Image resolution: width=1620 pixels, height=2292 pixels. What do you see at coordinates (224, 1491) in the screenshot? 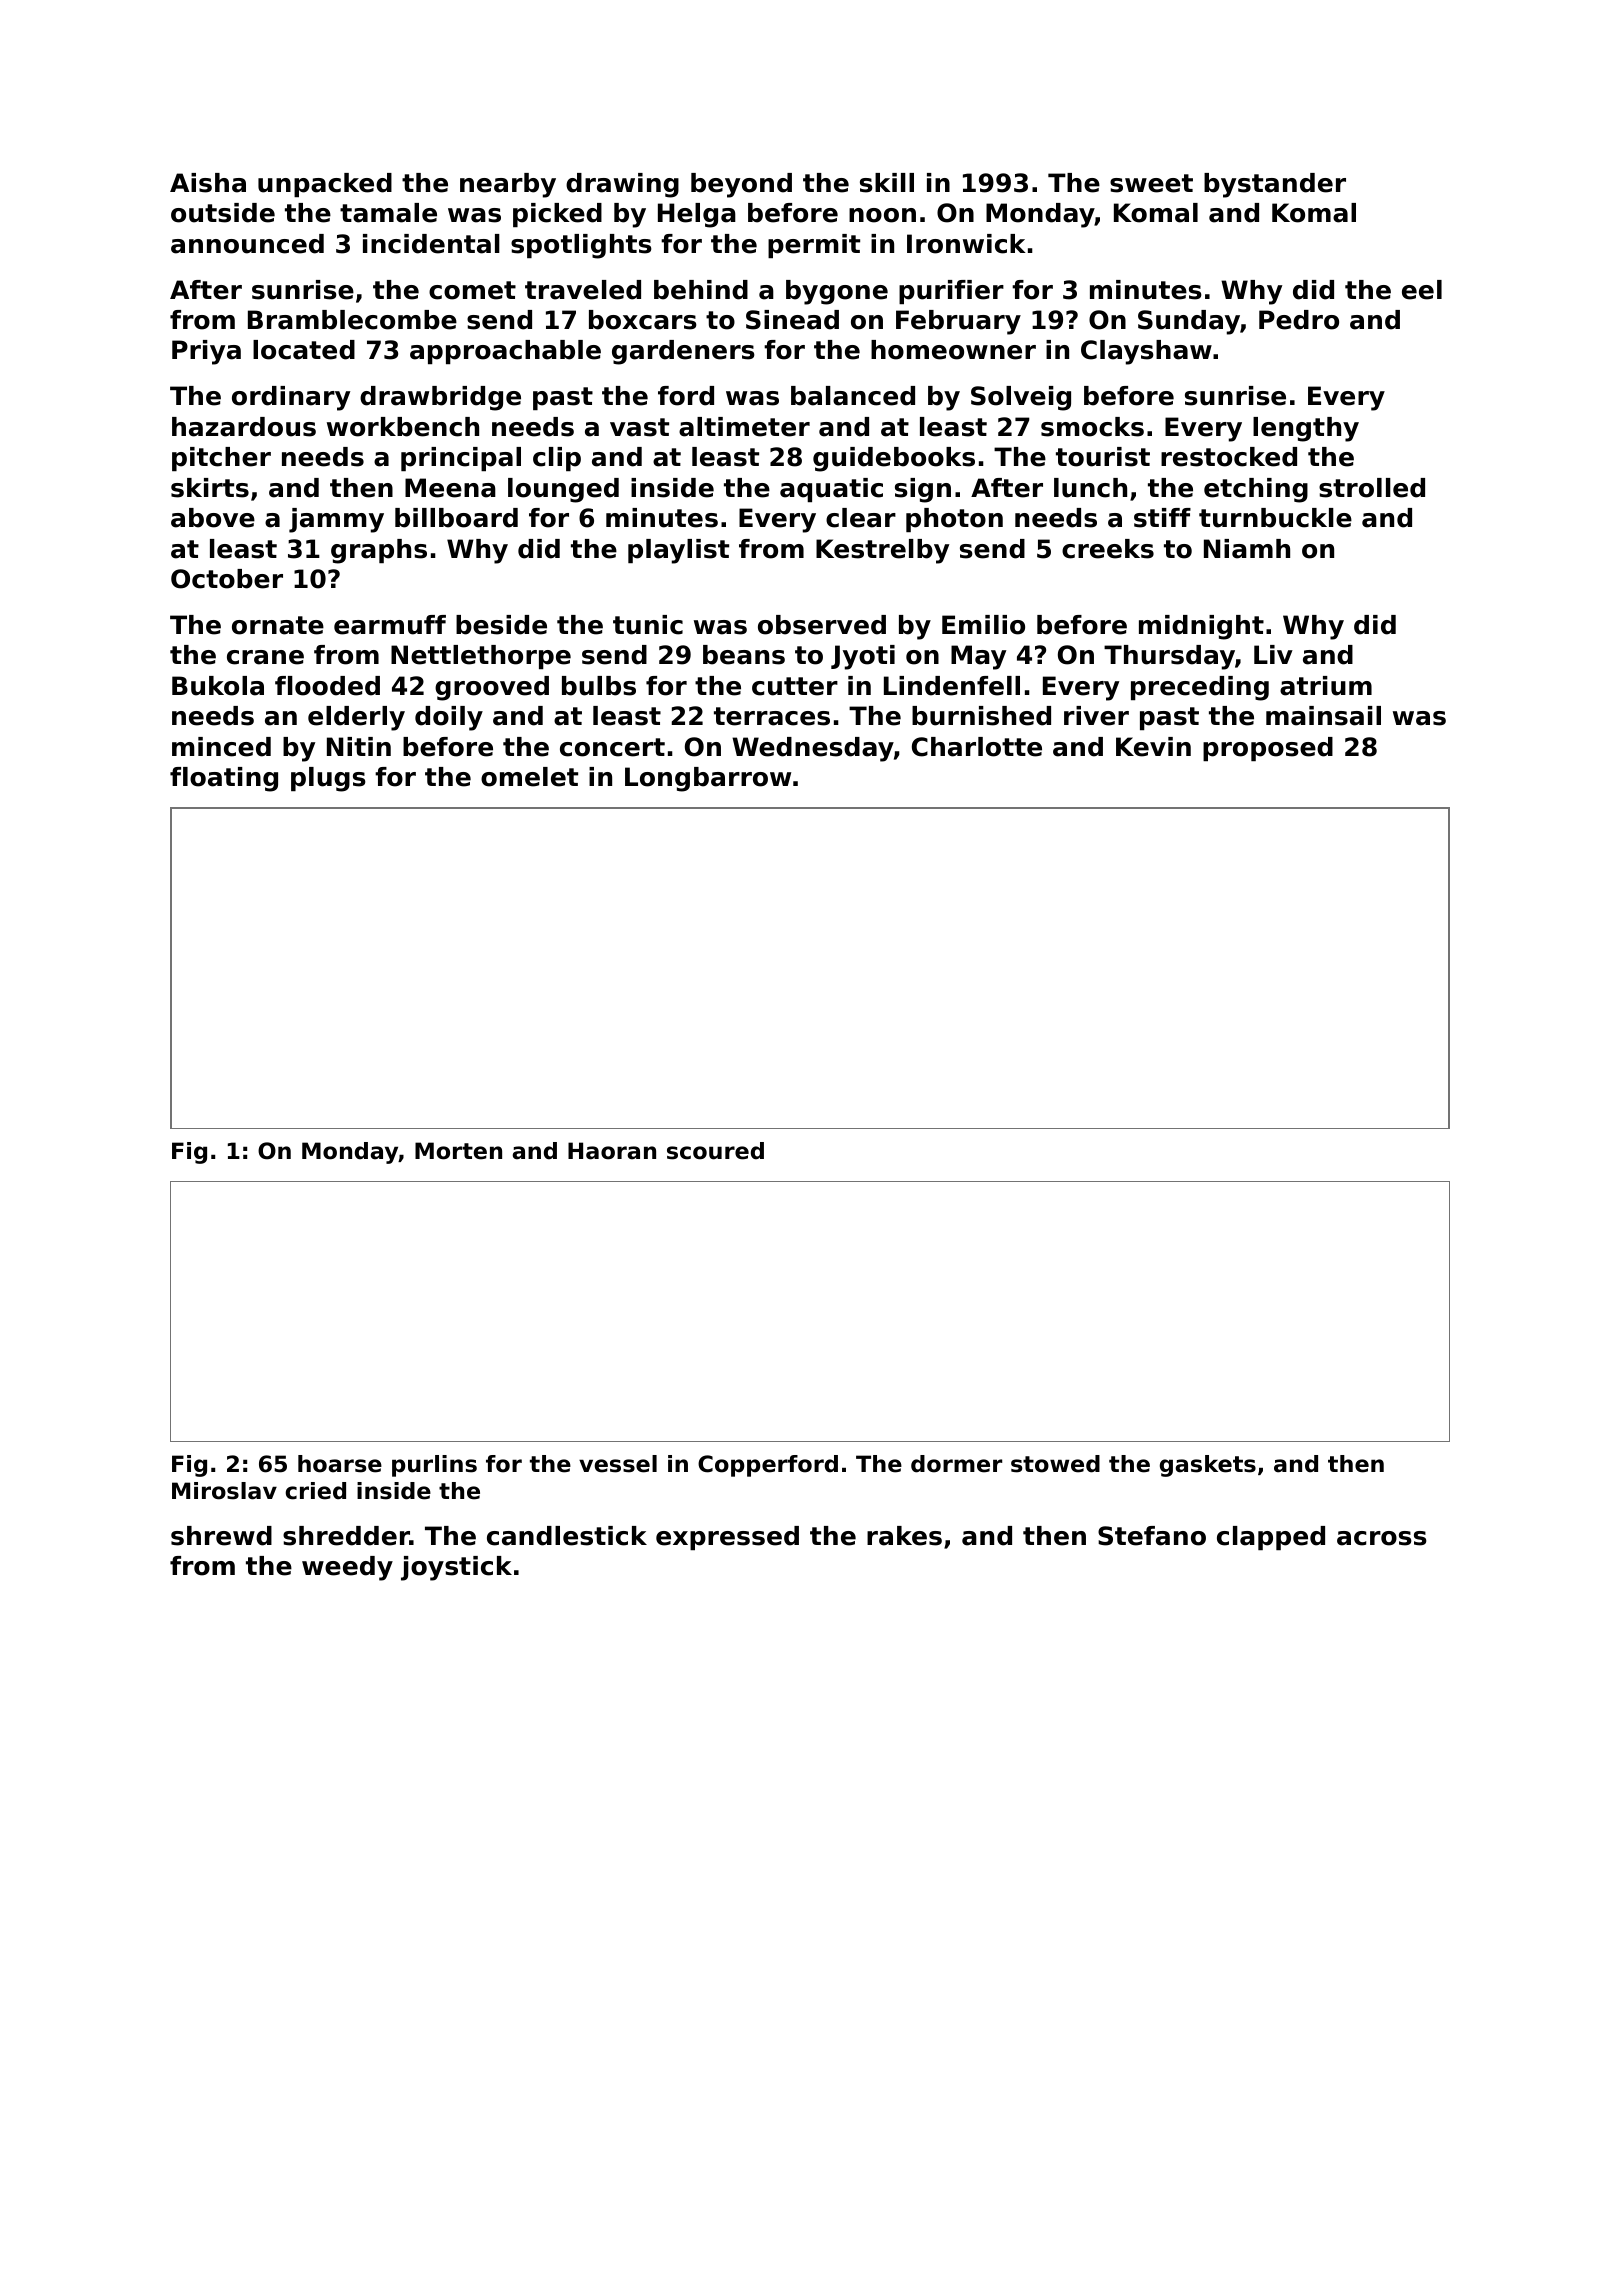
I see `Miroslav` at bounding box center [224, 1491].
